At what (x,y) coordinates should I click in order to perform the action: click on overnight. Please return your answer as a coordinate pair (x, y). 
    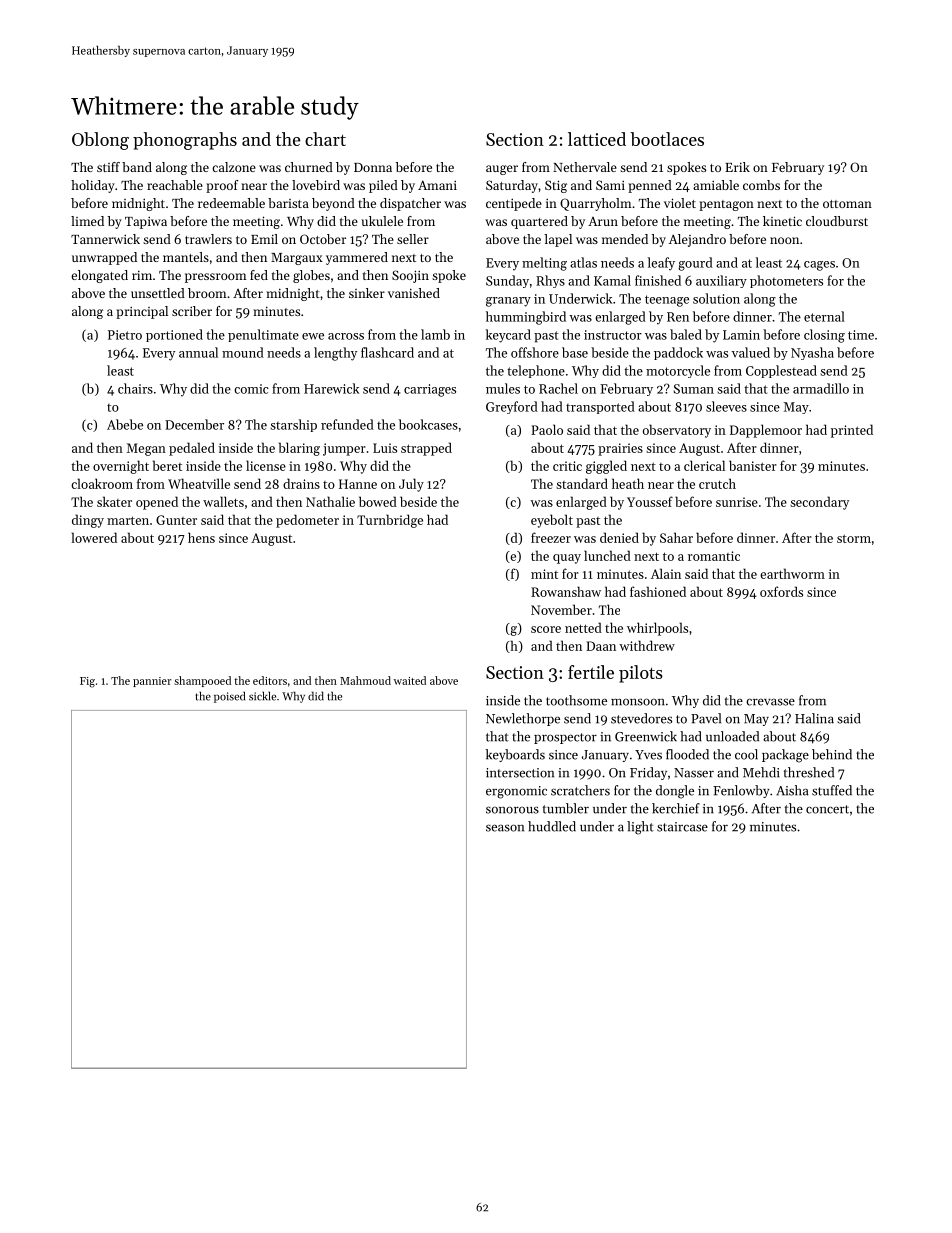
    Looking at the image, I should click on (121, 467).
